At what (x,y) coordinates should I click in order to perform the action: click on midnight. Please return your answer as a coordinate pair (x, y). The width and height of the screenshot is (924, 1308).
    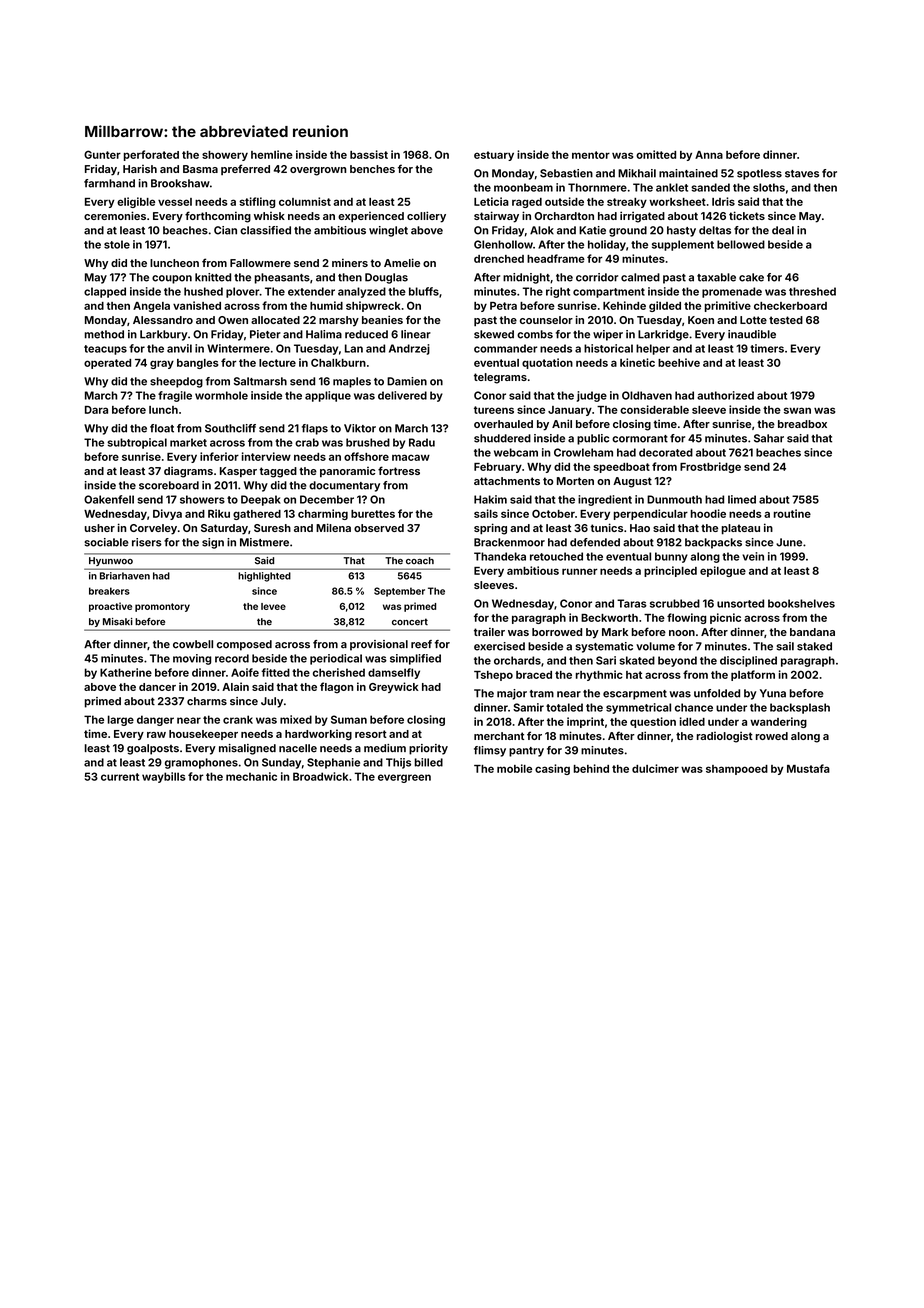
    Looking at the image, I should click on (526, 278).
